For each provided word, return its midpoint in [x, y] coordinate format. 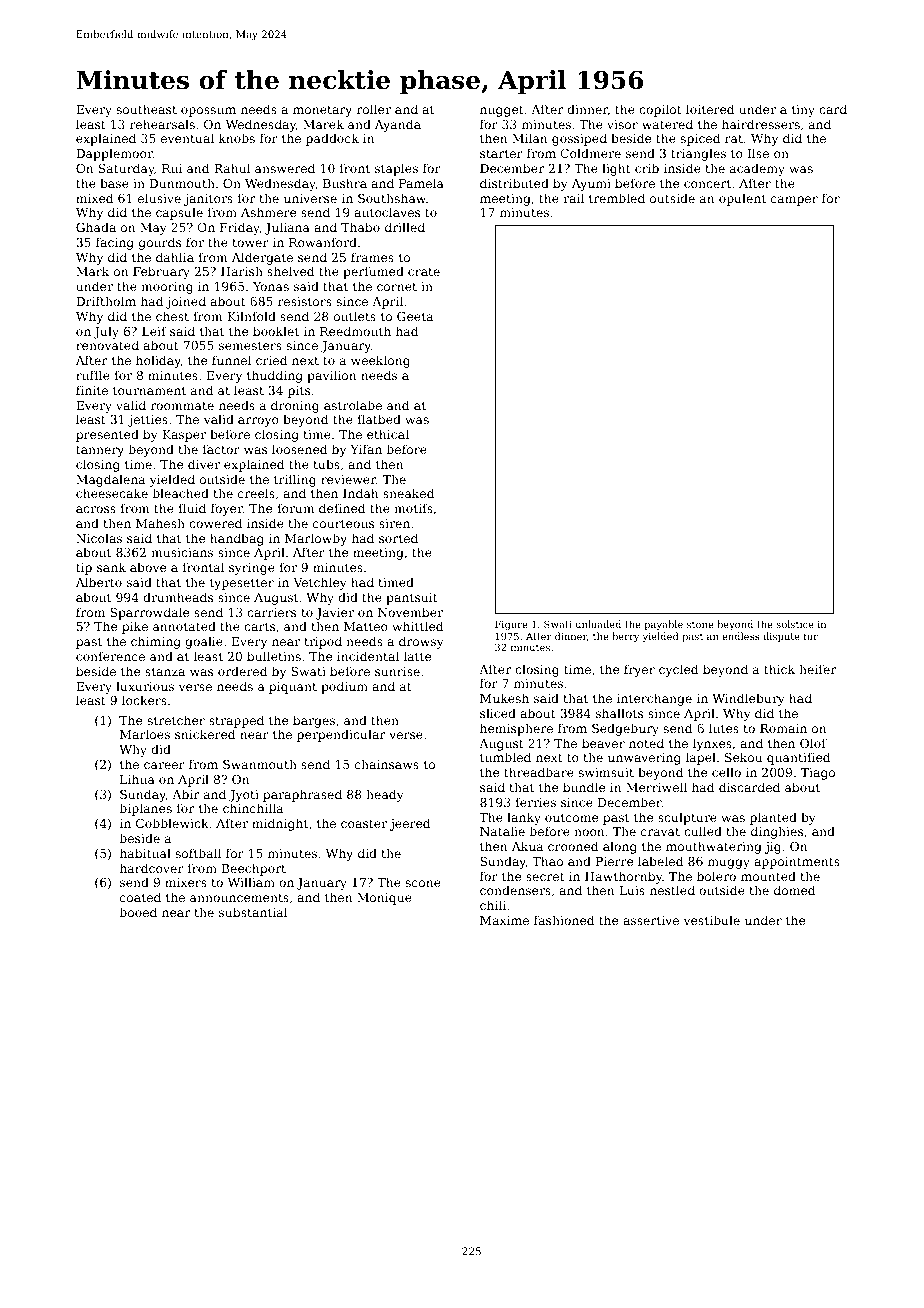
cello [726, 772]
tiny [803, 111]
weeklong [380, 361]
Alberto [99, 582]
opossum [208, 112]
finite [92, 390]
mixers [186, 882]
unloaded [598, 624]
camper [794, 201]
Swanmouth [260, 764]
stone [700, 624]
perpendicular [341, 735]
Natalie [502, 831]
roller [374, 109]
